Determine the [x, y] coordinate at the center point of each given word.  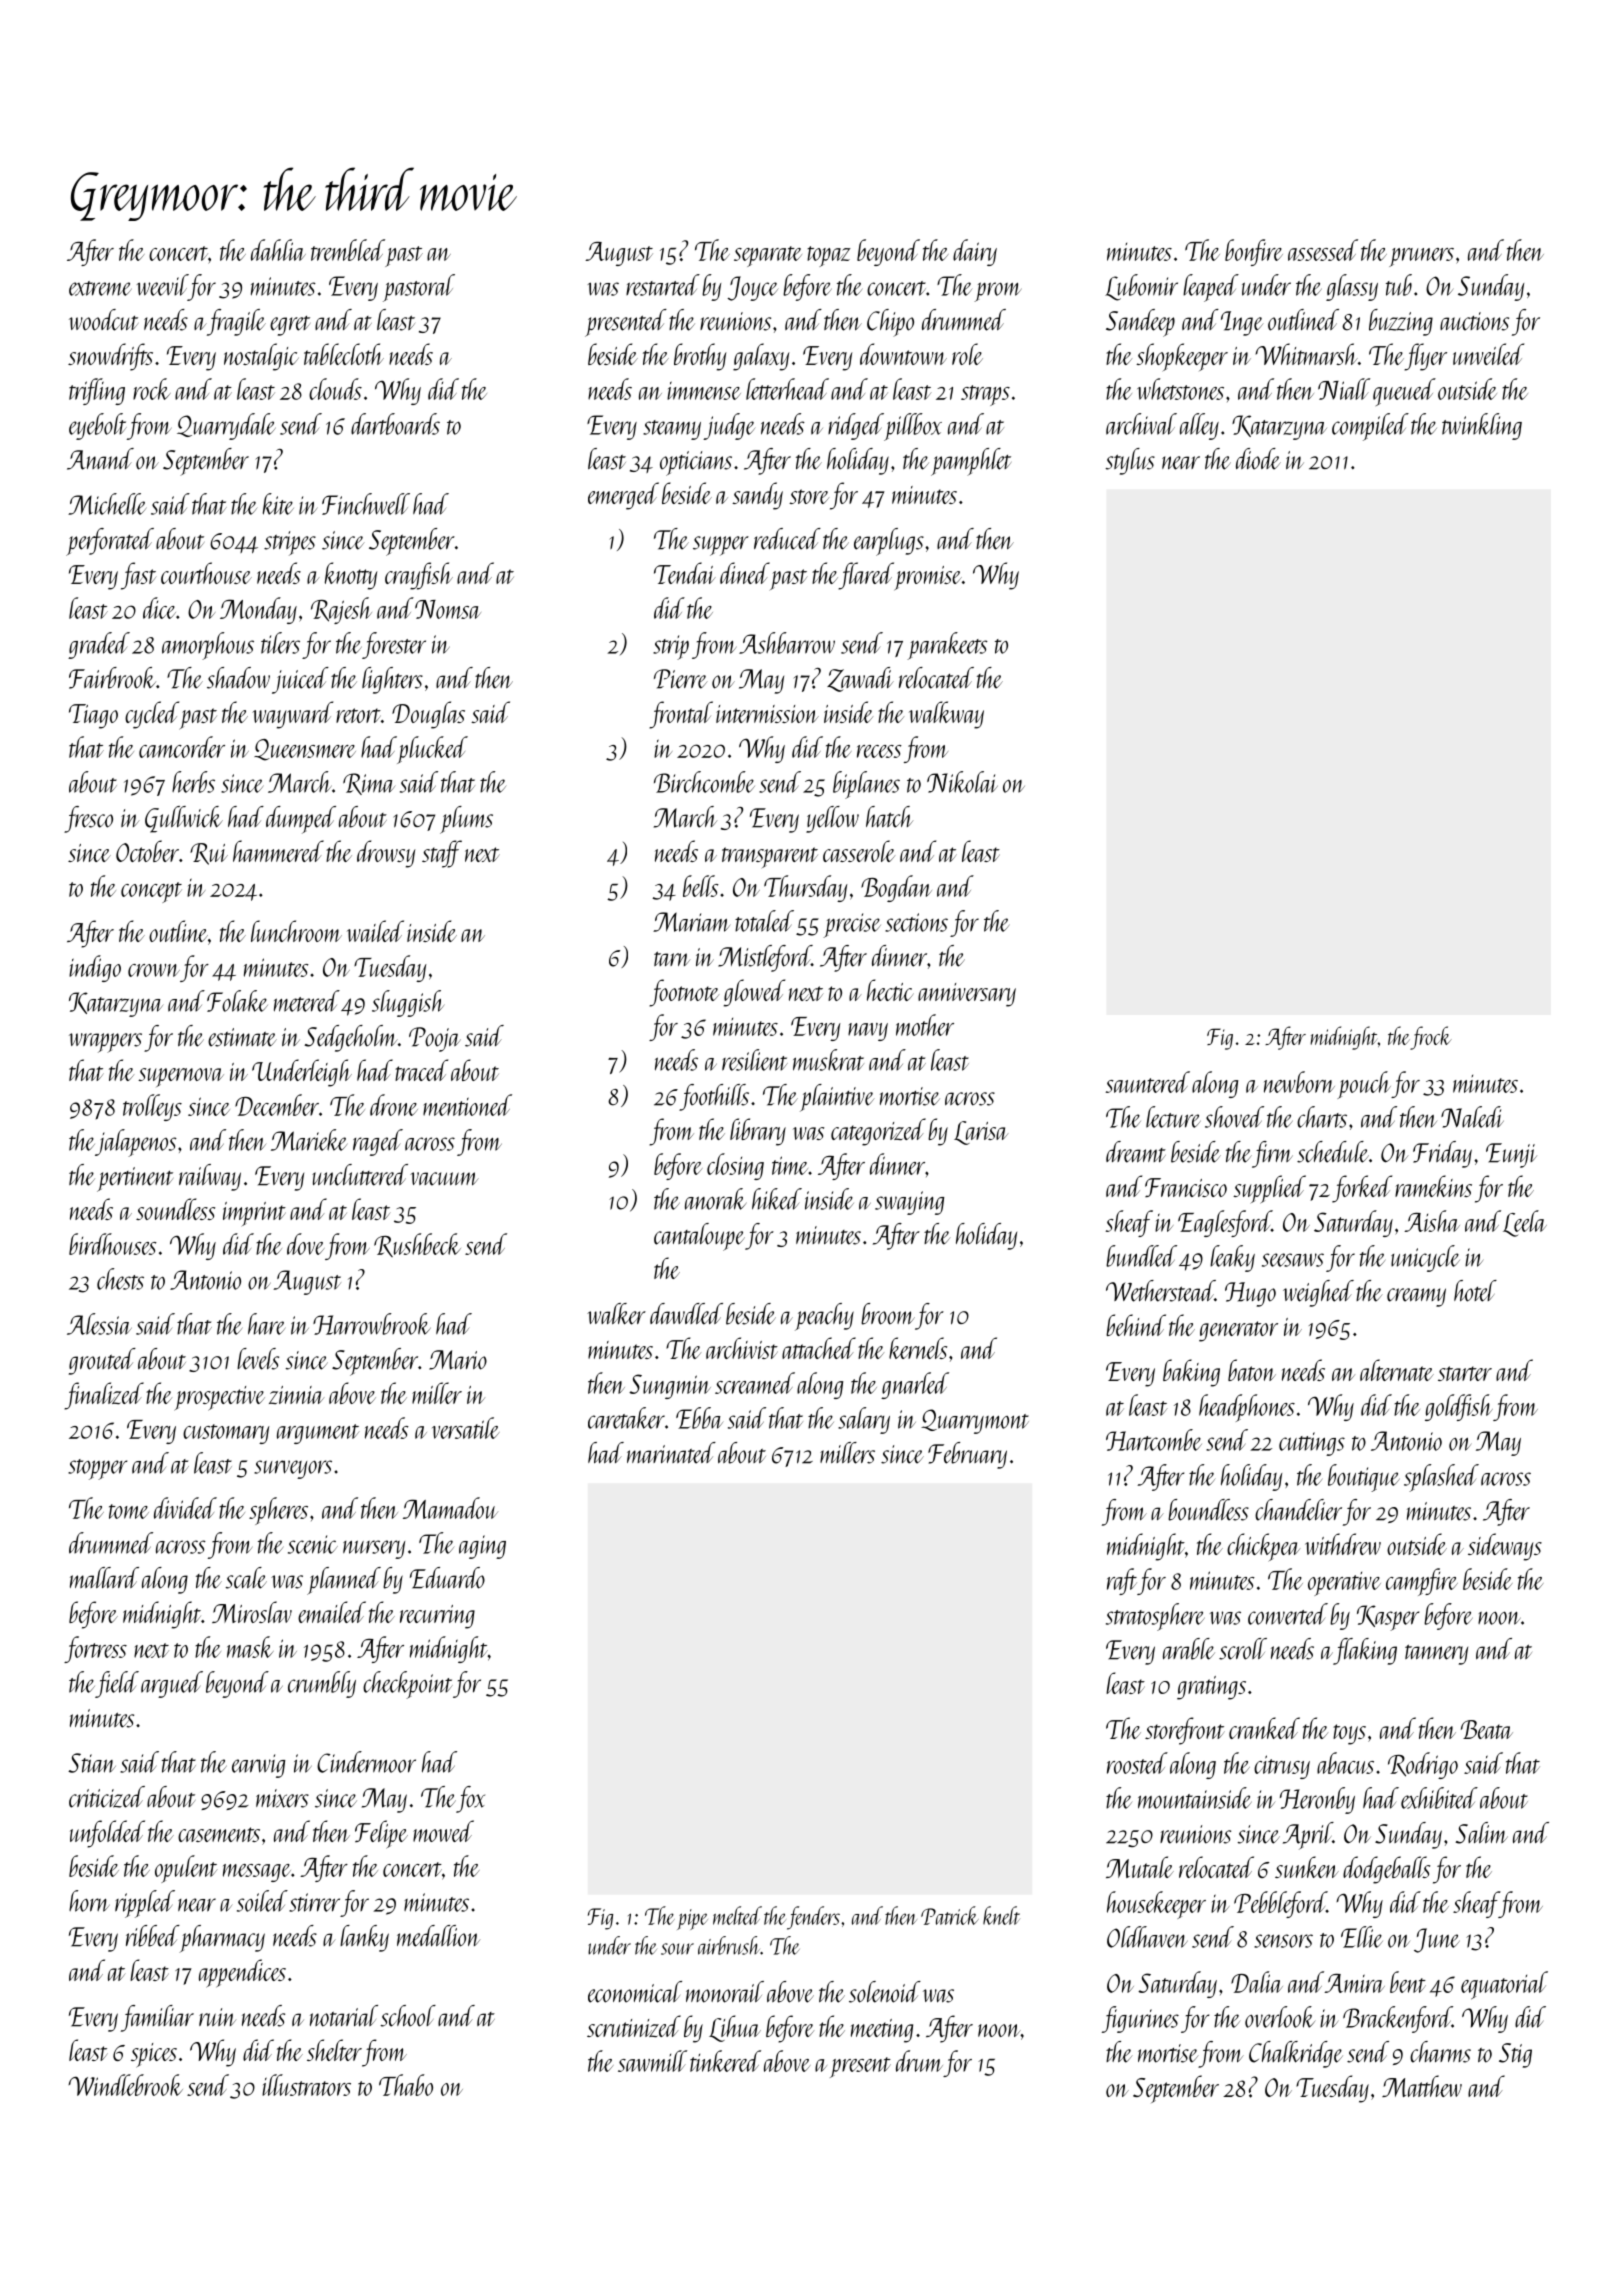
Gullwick [184, 819]
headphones [1247, 1408]
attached [819, 1348]
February [967, 1455]
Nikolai [962, 782]
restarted [663, 285]
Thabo [406, 2085]
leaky [1232, 1258]
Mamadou [450, 1508]
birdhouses [113, 1244]
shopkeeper [1182, 357]
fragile [236, 322]
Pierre [681, 679]
